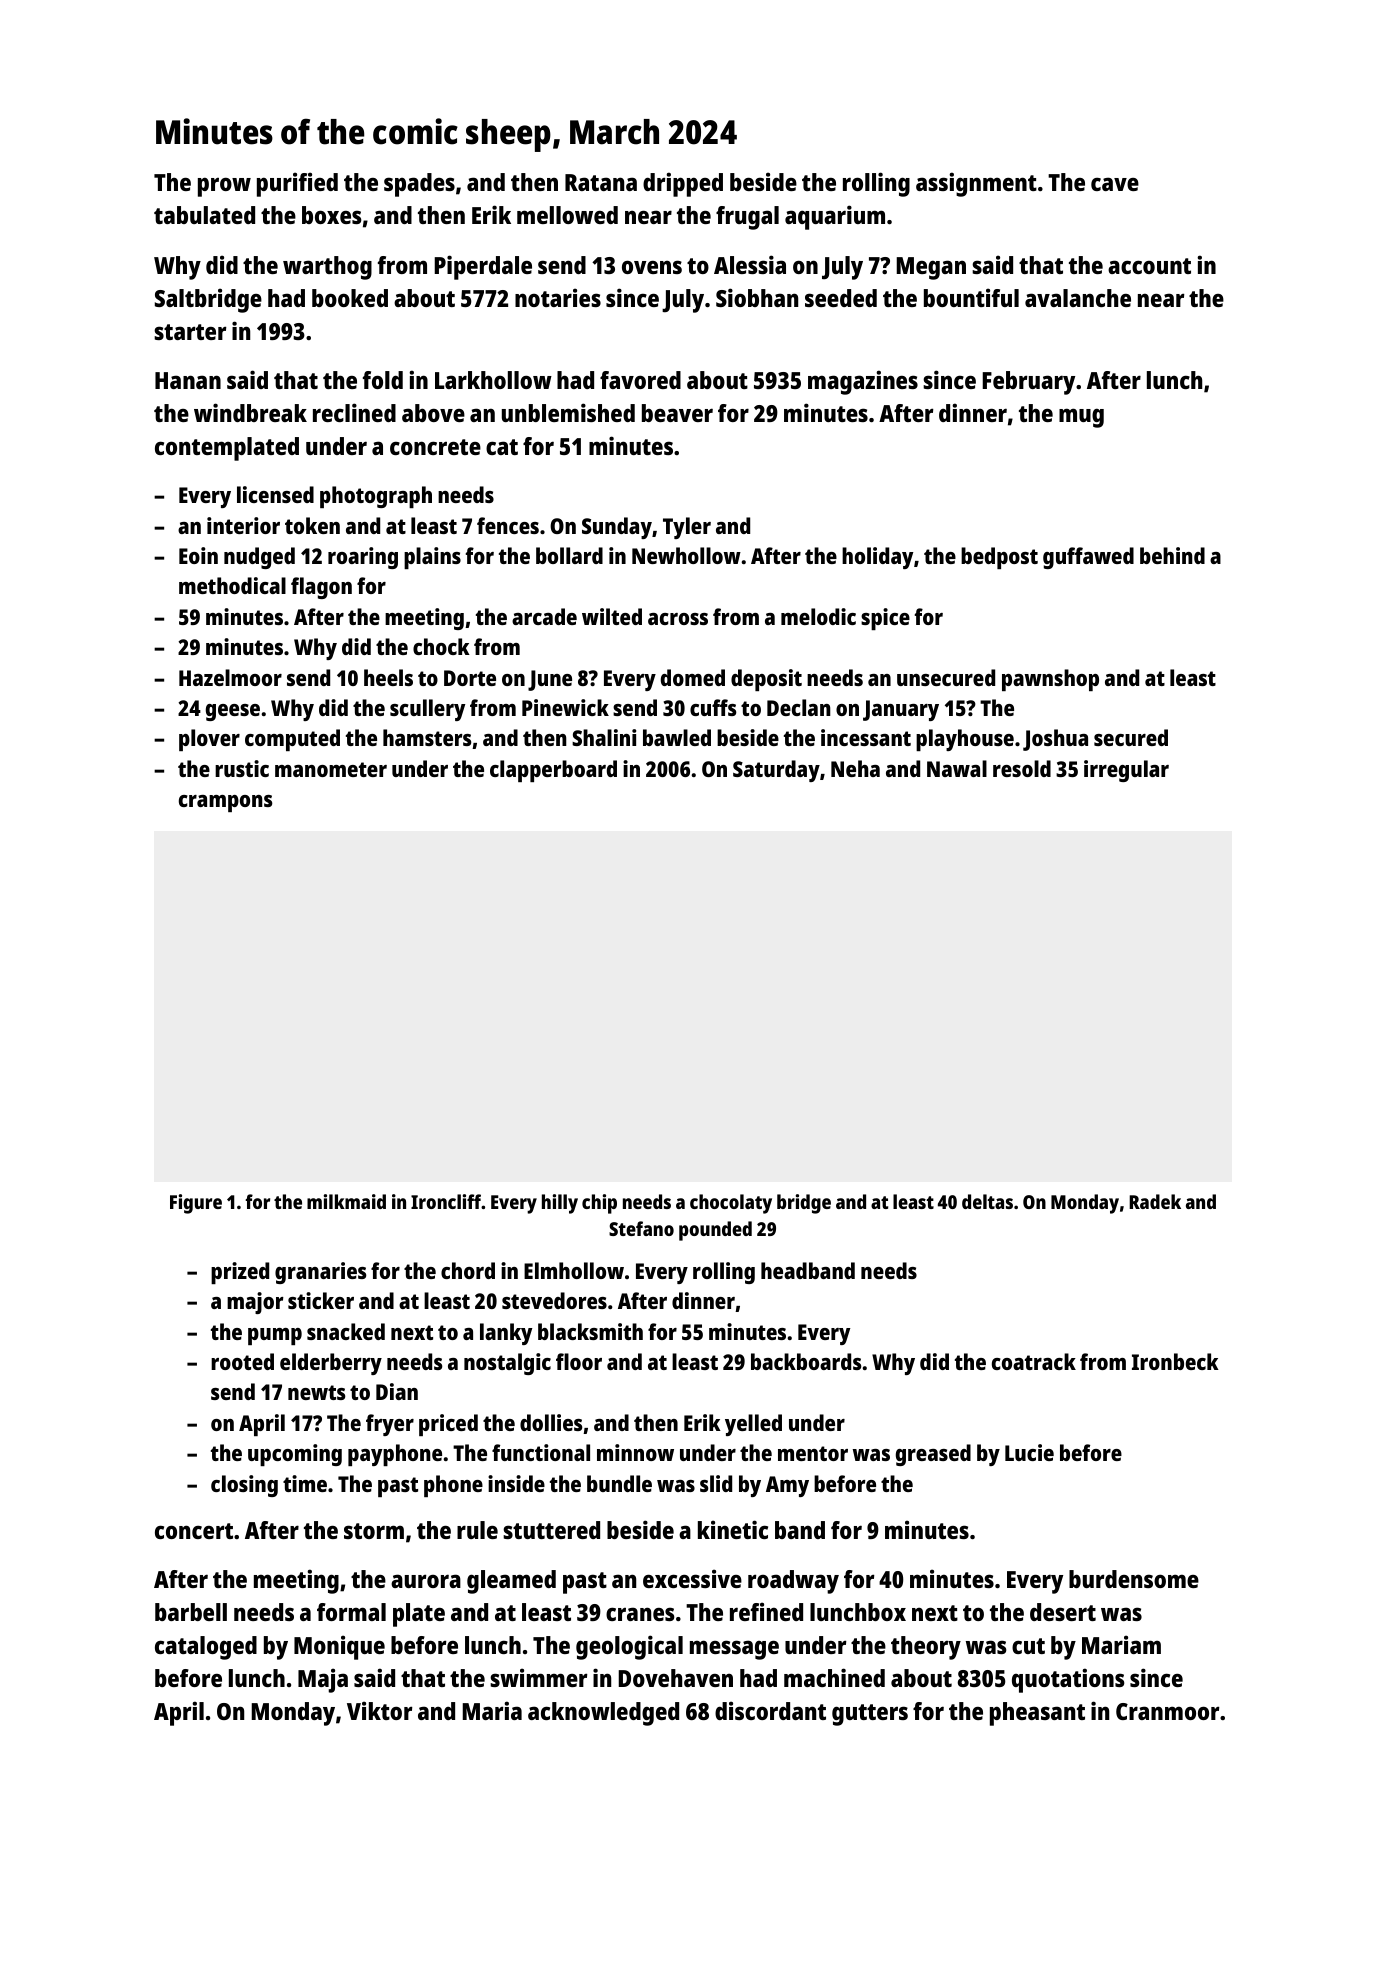  What do you see at coordinates (1022, 768) in the document?
I see `resold` at bounding box center [1022, 768].
